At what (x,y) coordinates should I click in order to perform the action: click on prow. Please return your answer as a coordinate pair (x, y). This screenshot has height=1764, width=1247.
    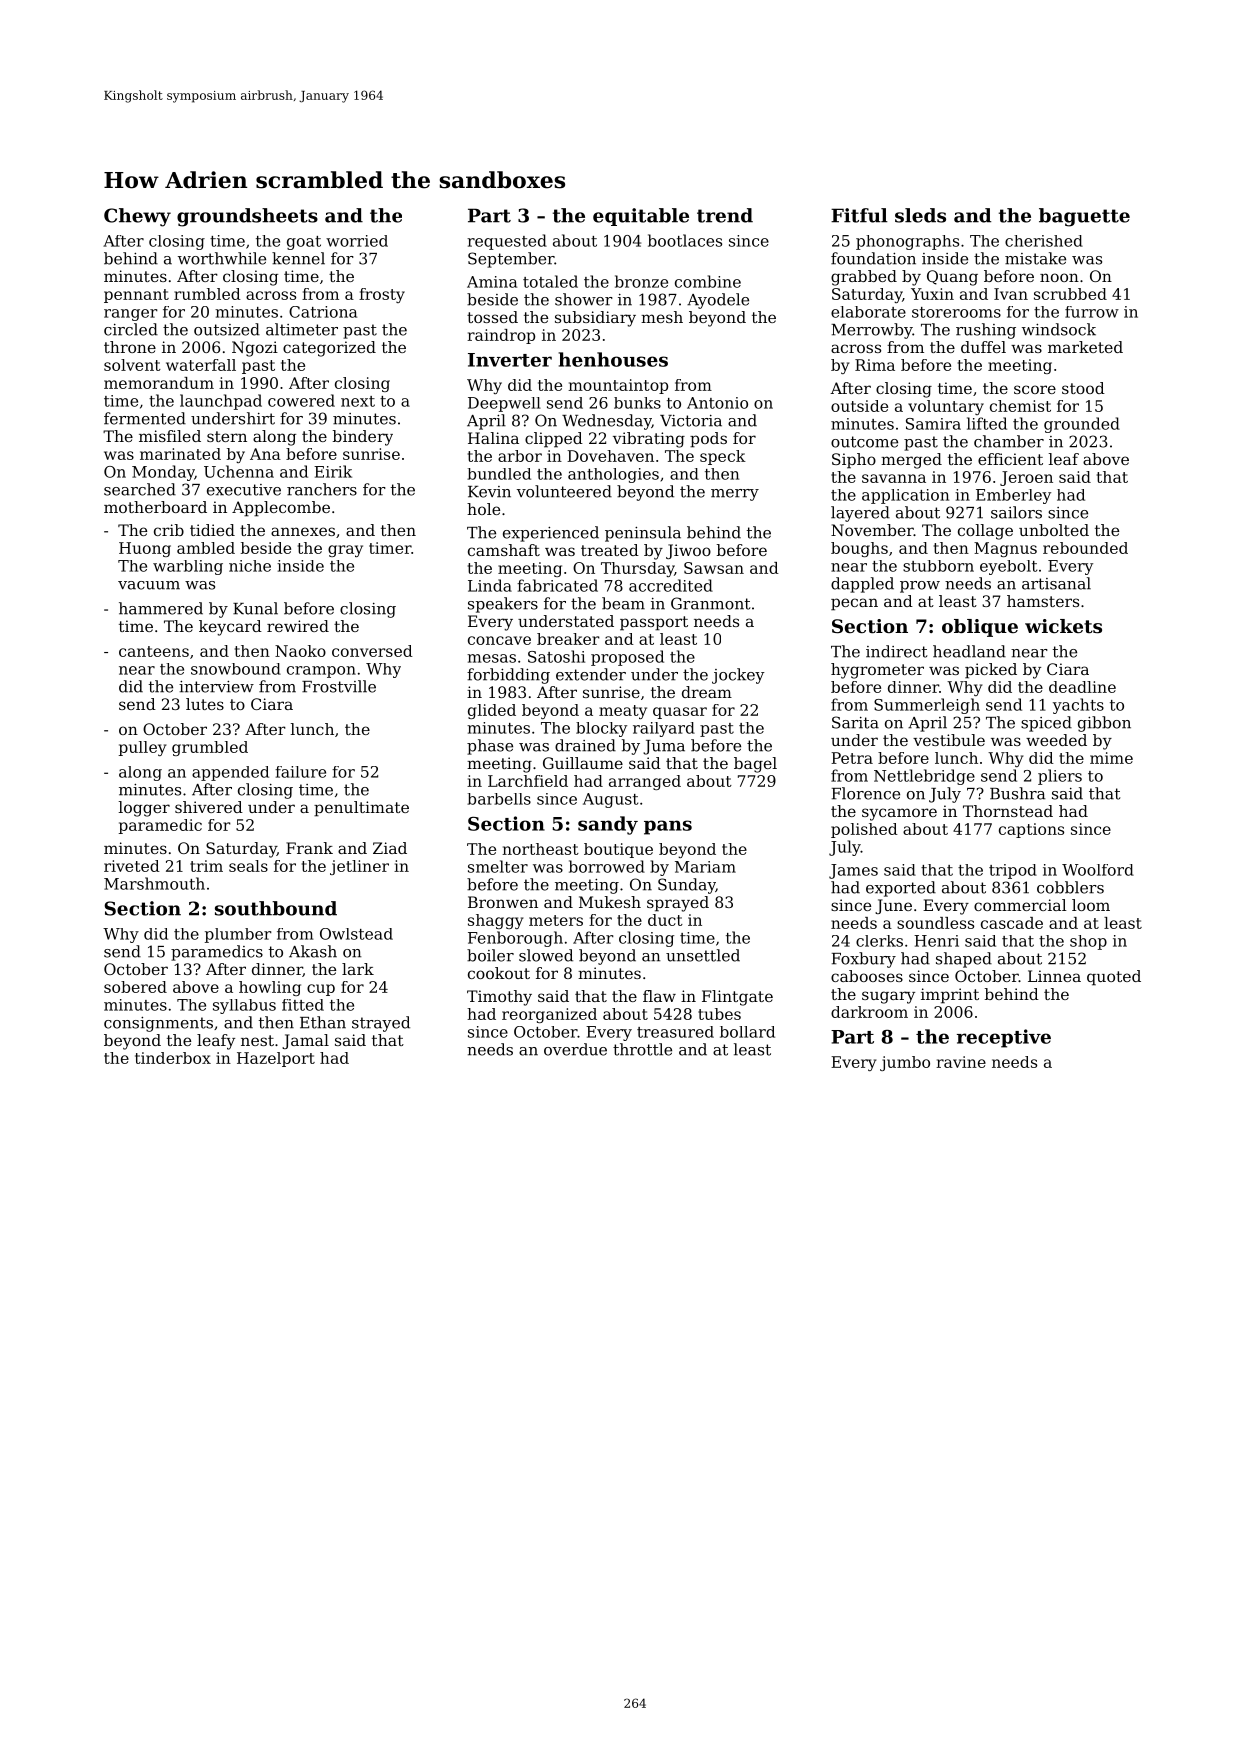
    Looking at the image, I should click on (920, 587).
